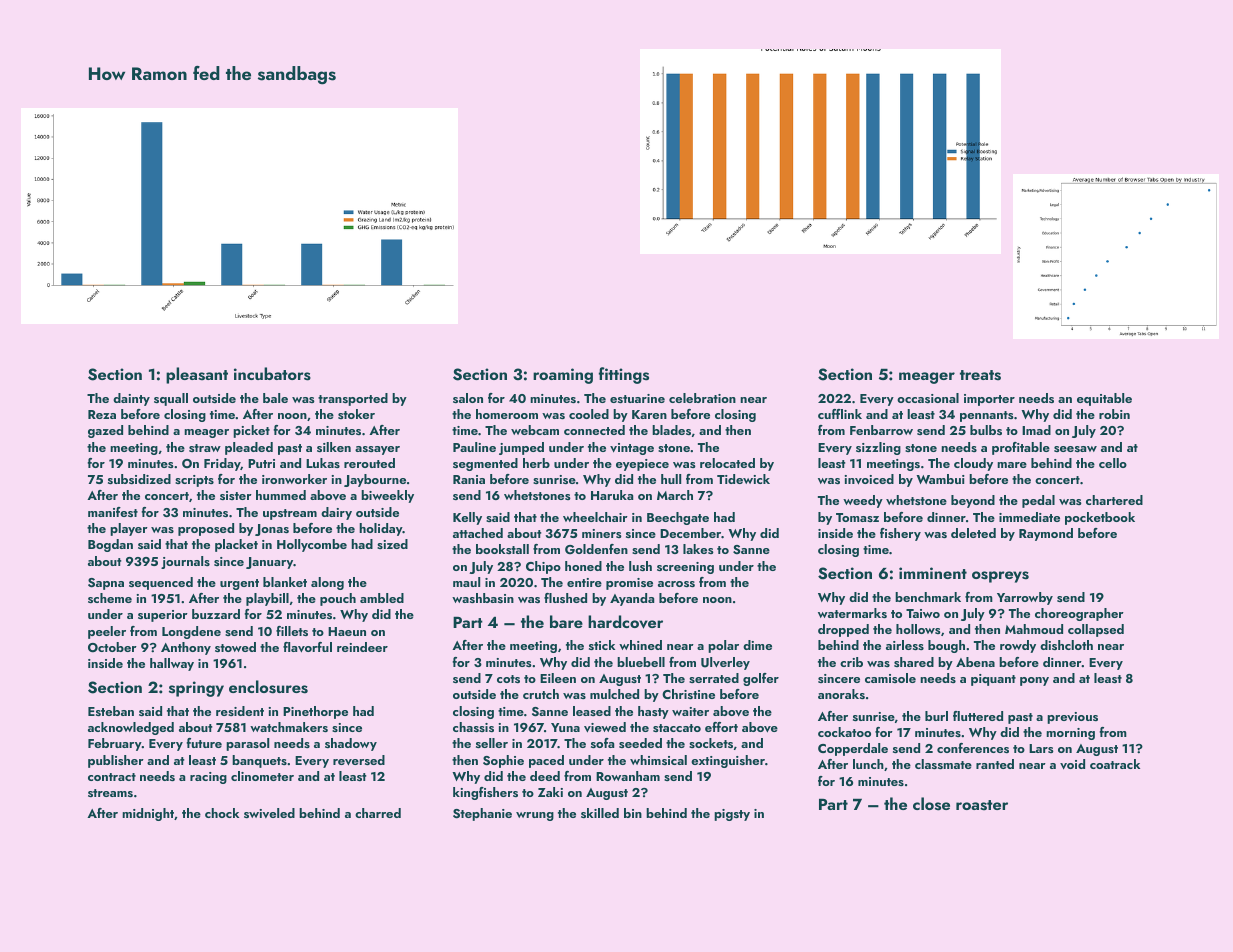  Describe the element at coordinates (116, 761) in the image. I see `publisher` at that location.
